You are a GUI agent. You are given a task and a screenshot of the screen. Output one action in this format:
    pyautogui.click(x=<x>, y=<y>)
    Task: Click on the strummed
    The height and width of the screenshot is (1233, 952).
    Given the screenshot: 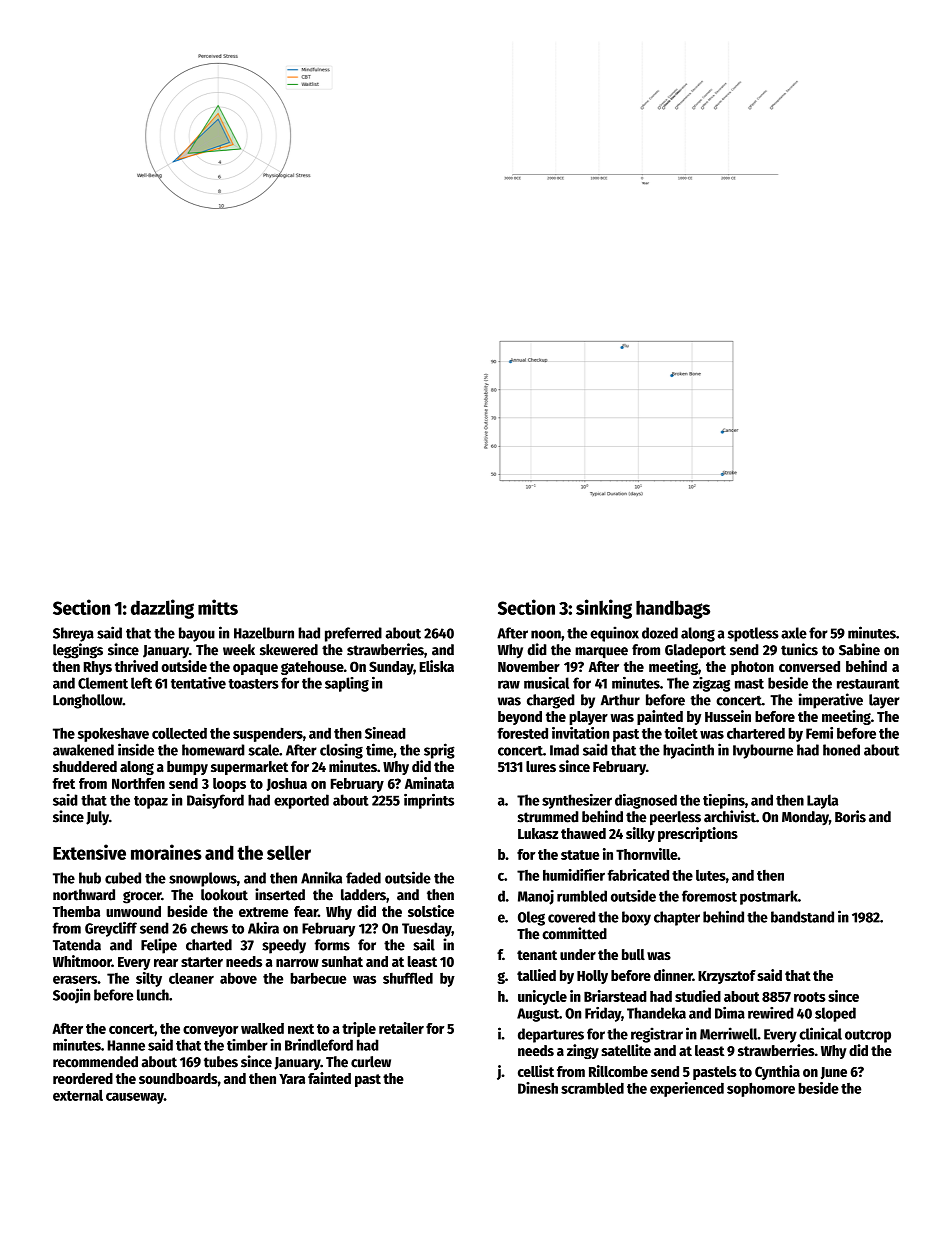 What is the action you would take?
    pyautogui.click(x=548, y=817)
